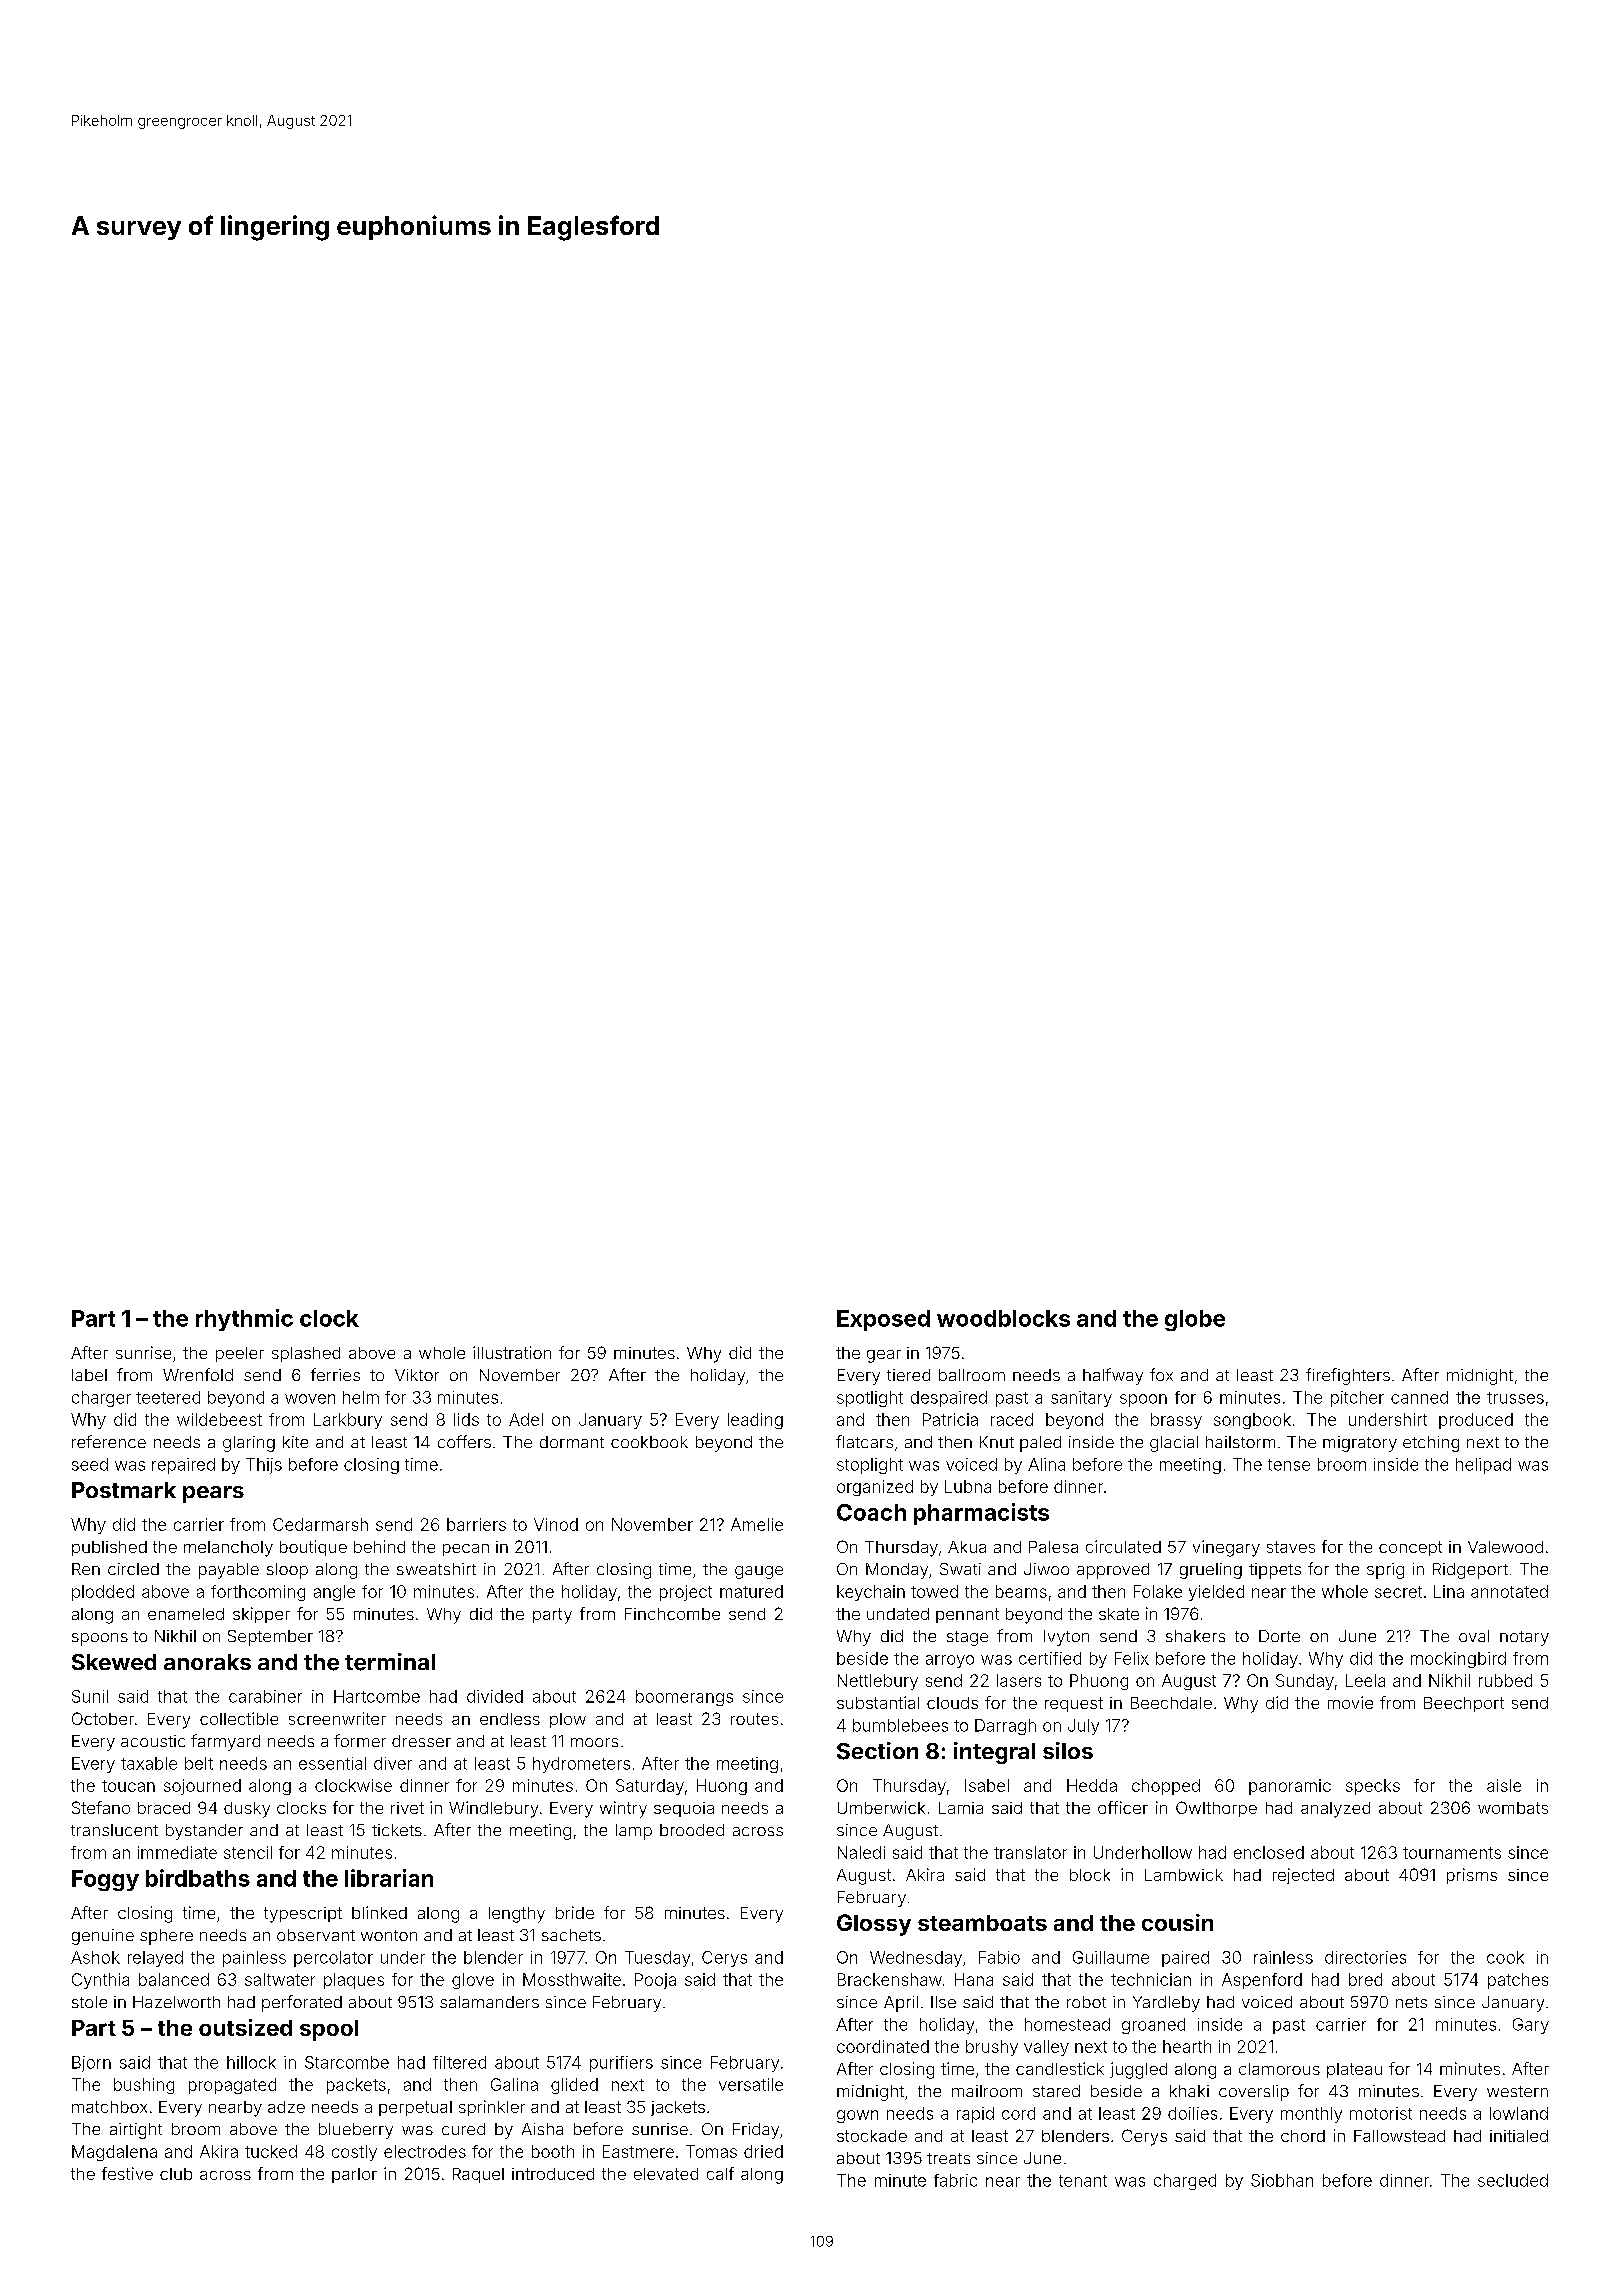  I want to click on boomerangs, so click(684, 1698).
